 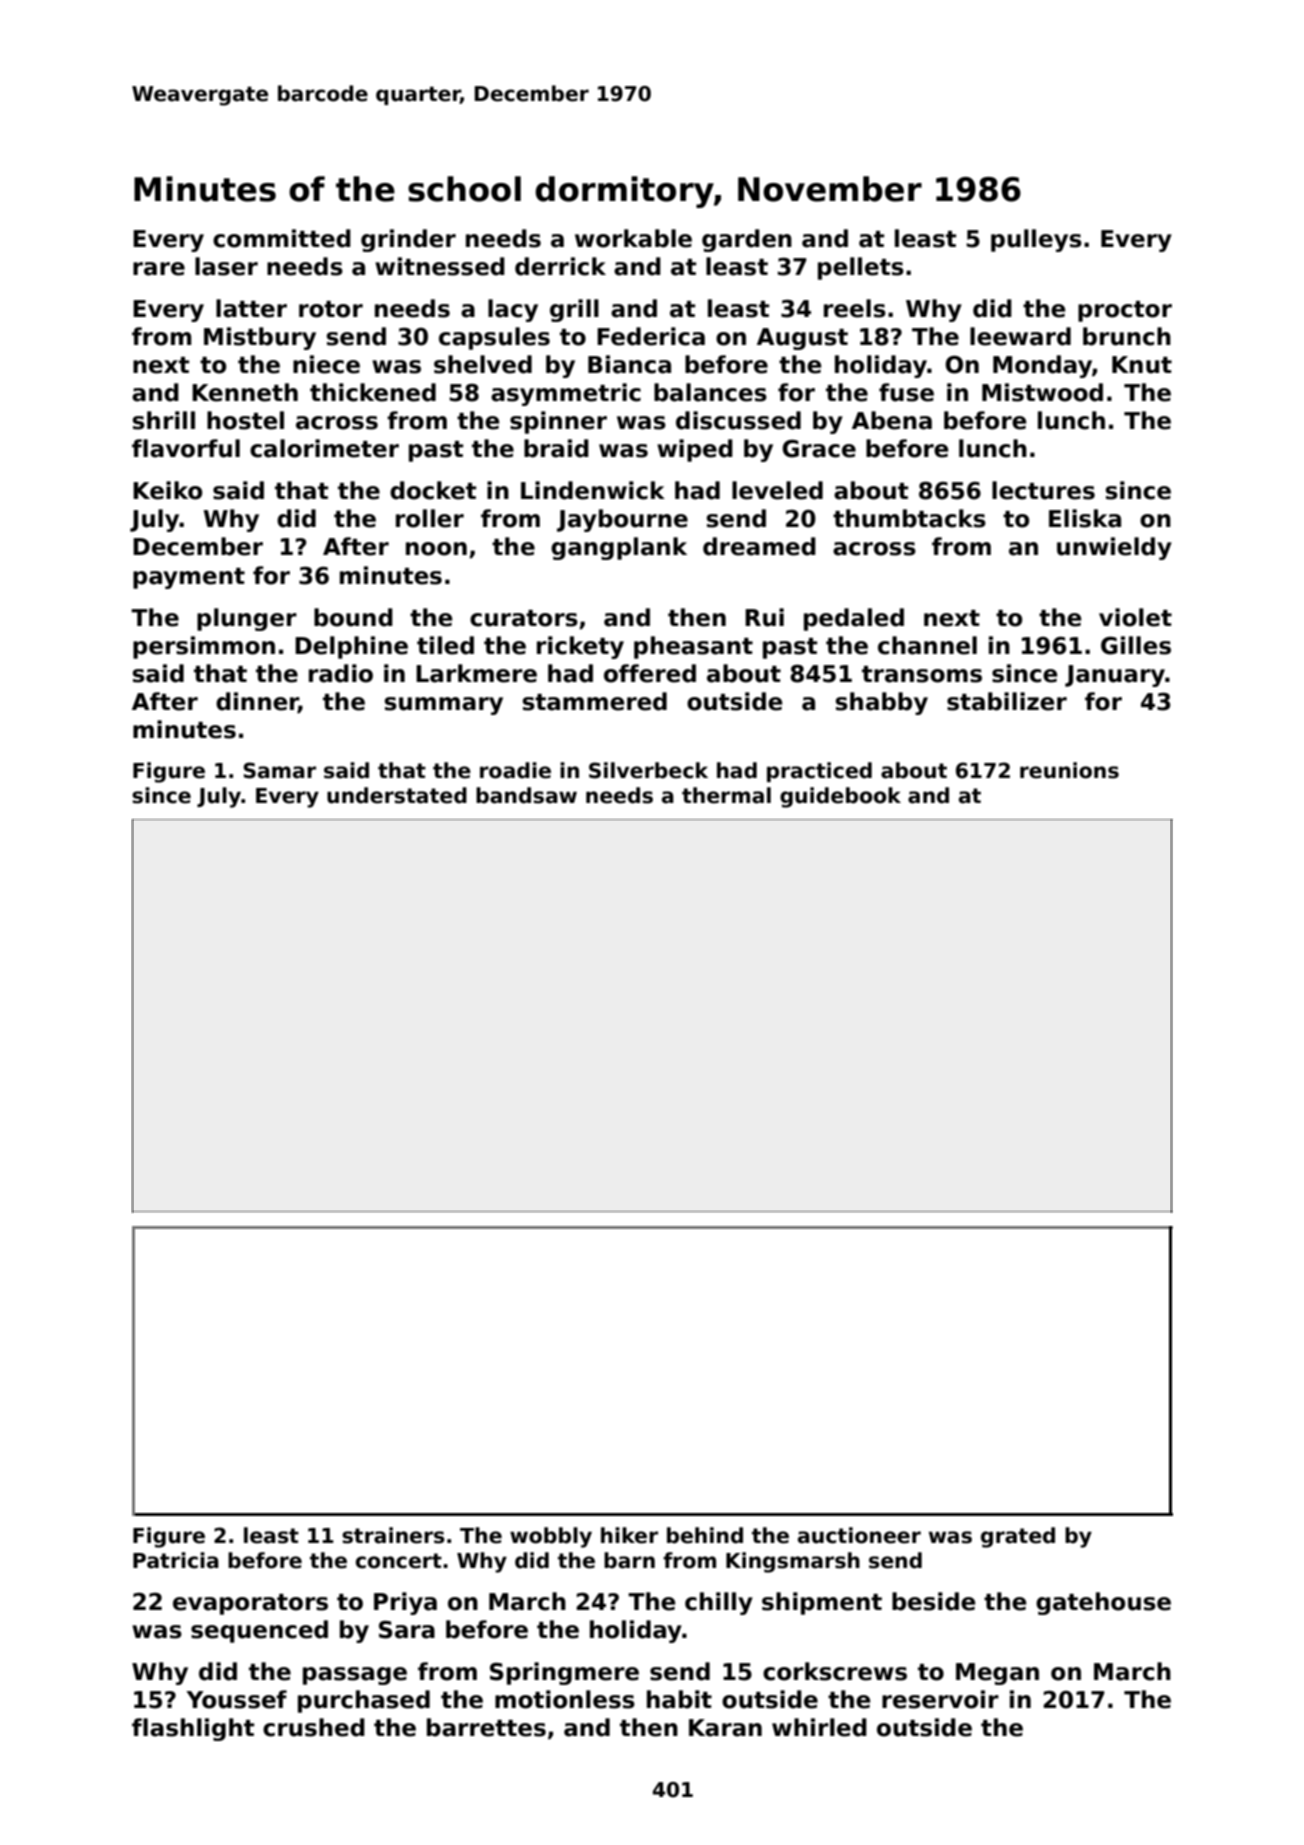 What do you see at coordinates (861, 268) in the page?
I see `pellets` at bounding box center [861, 268].
